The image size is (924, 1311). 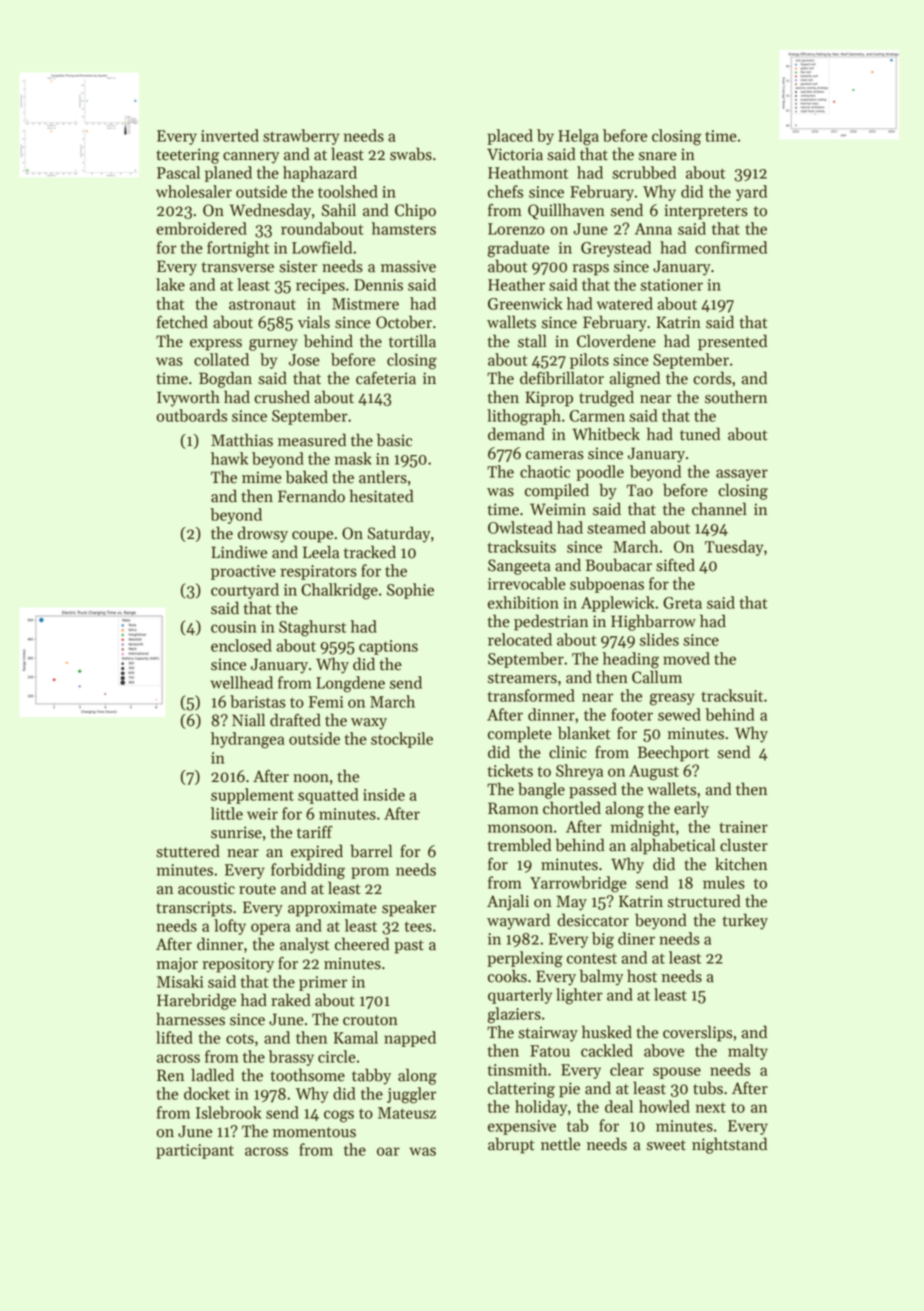 What do you see at coordinates (251, 158) in the screenshot?
I see `cannery` at bounding box center [251, 158].
